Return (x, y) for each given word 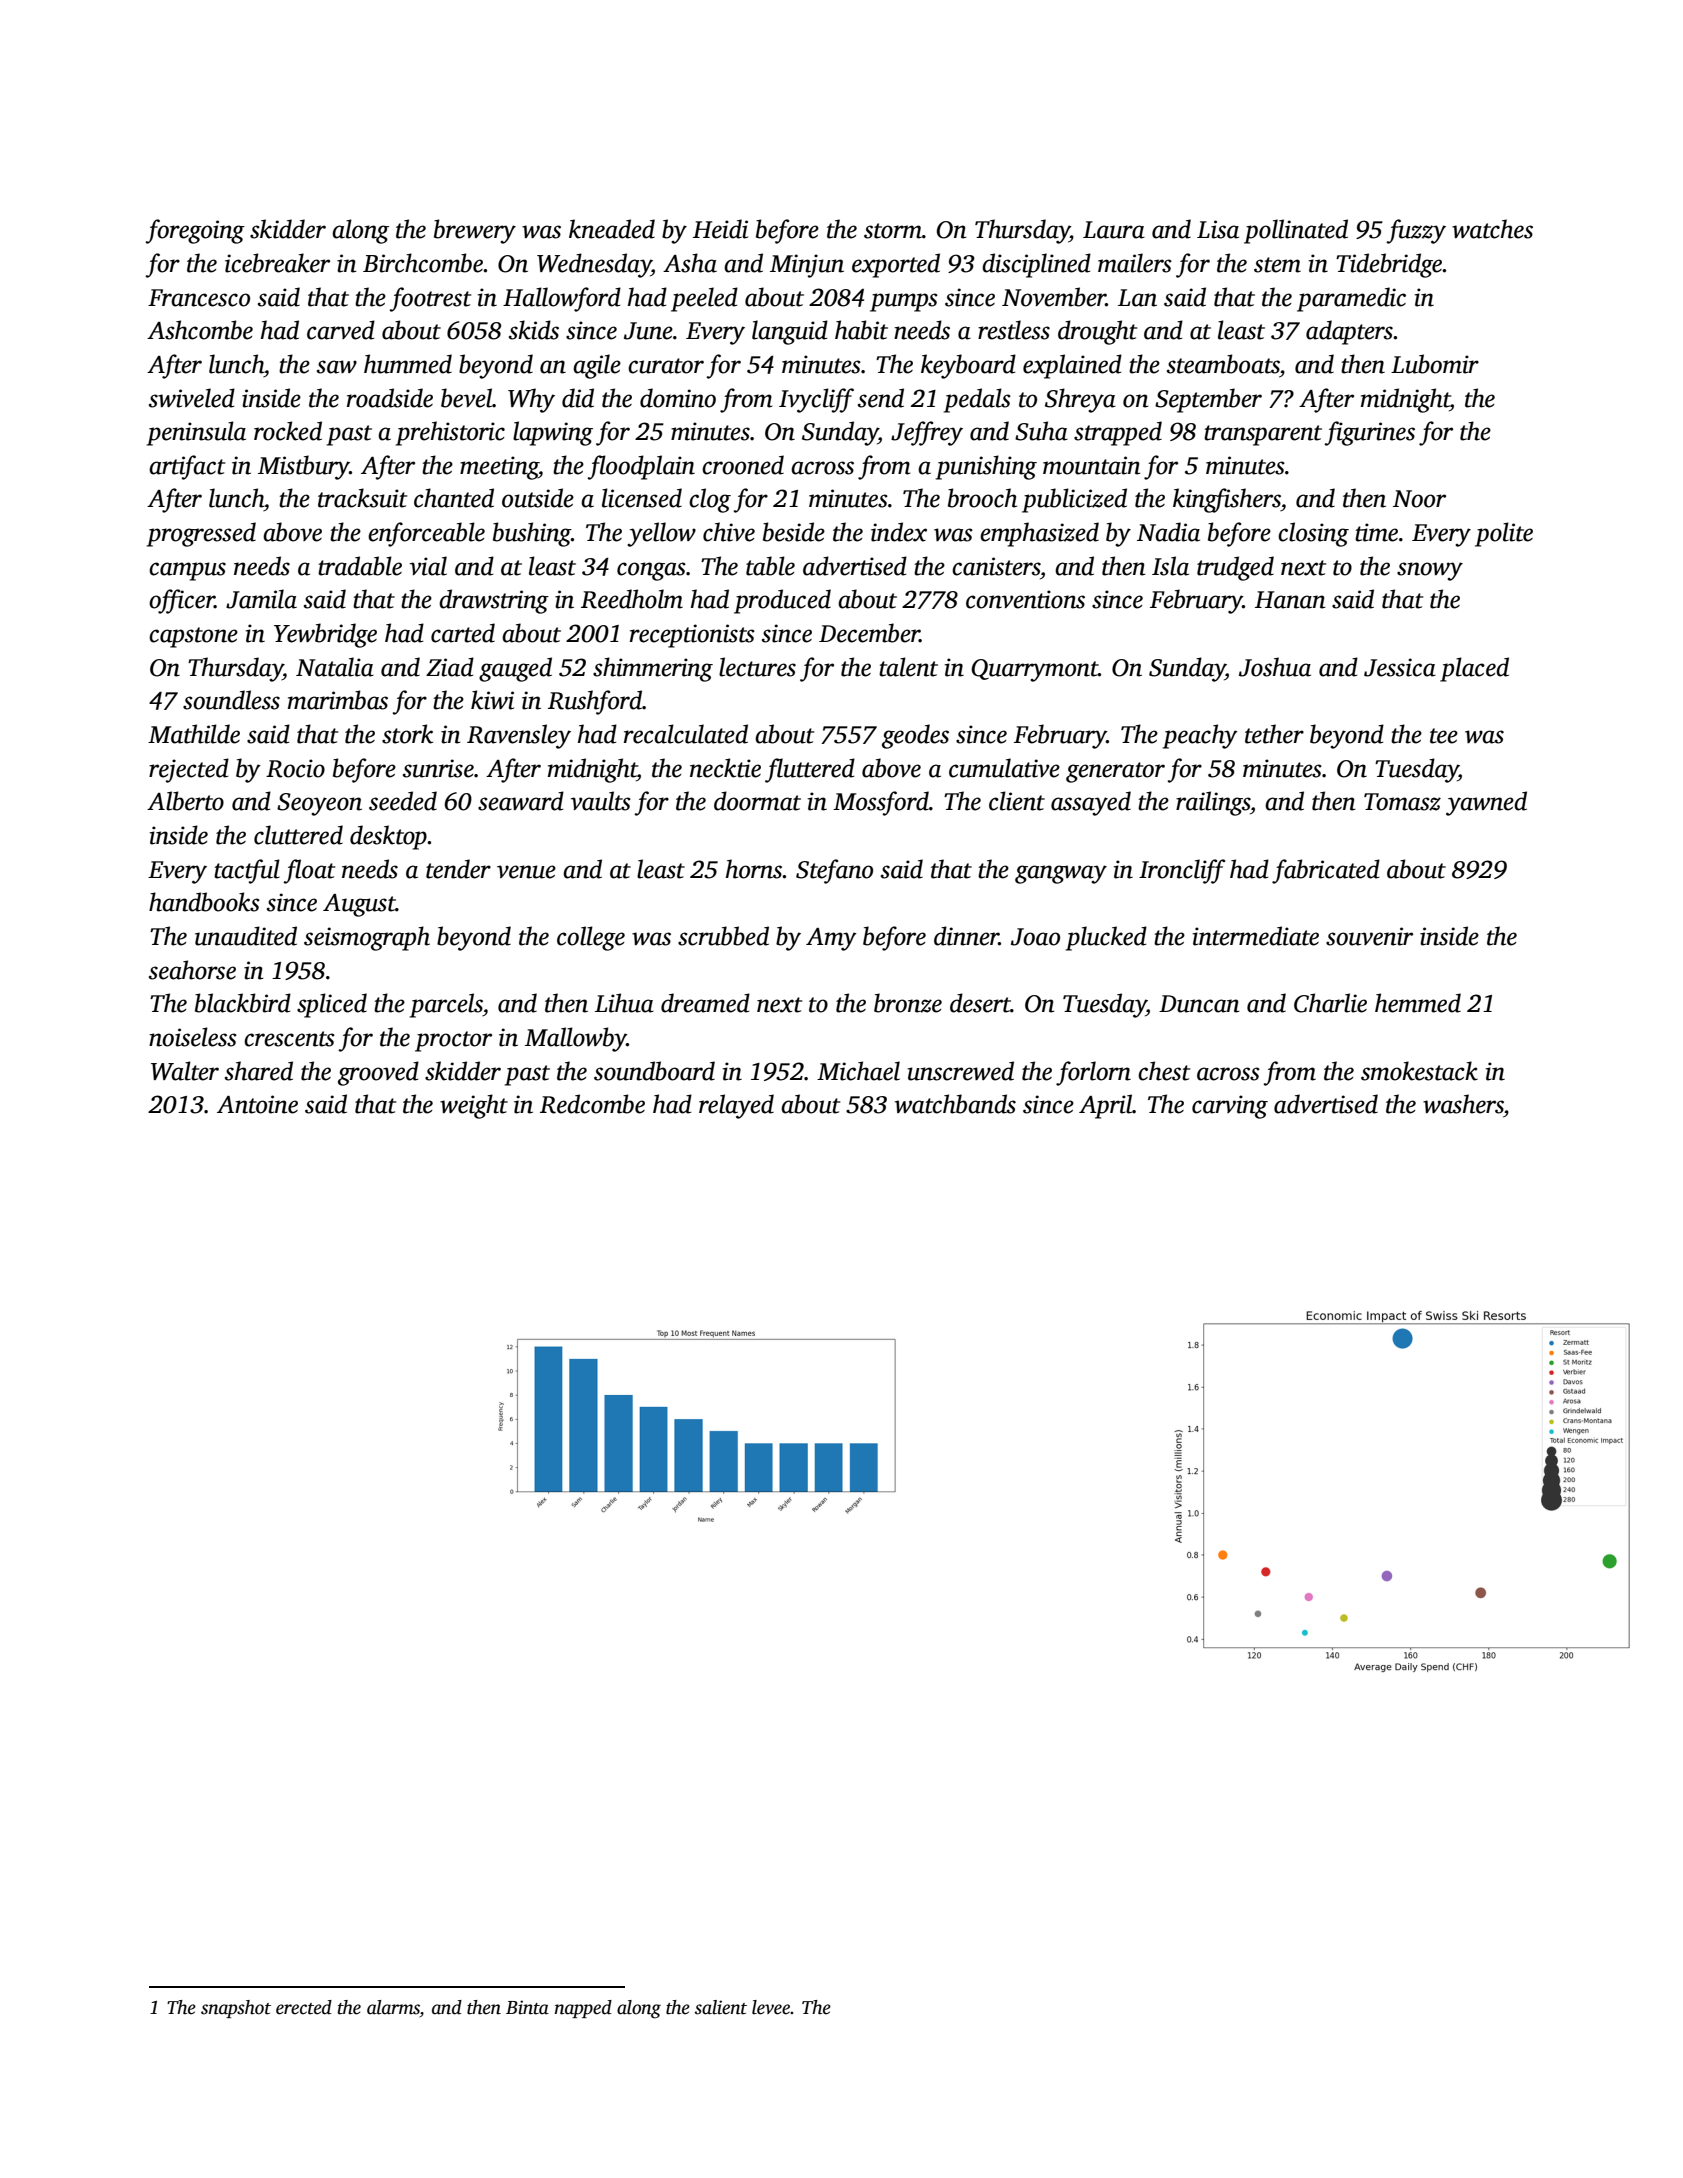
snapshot (236, 2009)
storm (893, 231)
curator (666, 366)
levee (771, 2007)
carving (1230, 1107)
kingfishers (1227, 500)
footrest (430, 299)
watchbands (955, 1104)
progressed (201, 534)
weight (474, 1106)
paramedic (1351, 299)
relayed (736, 1106)
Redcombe (592, 1104)
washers (1463, 1104)
